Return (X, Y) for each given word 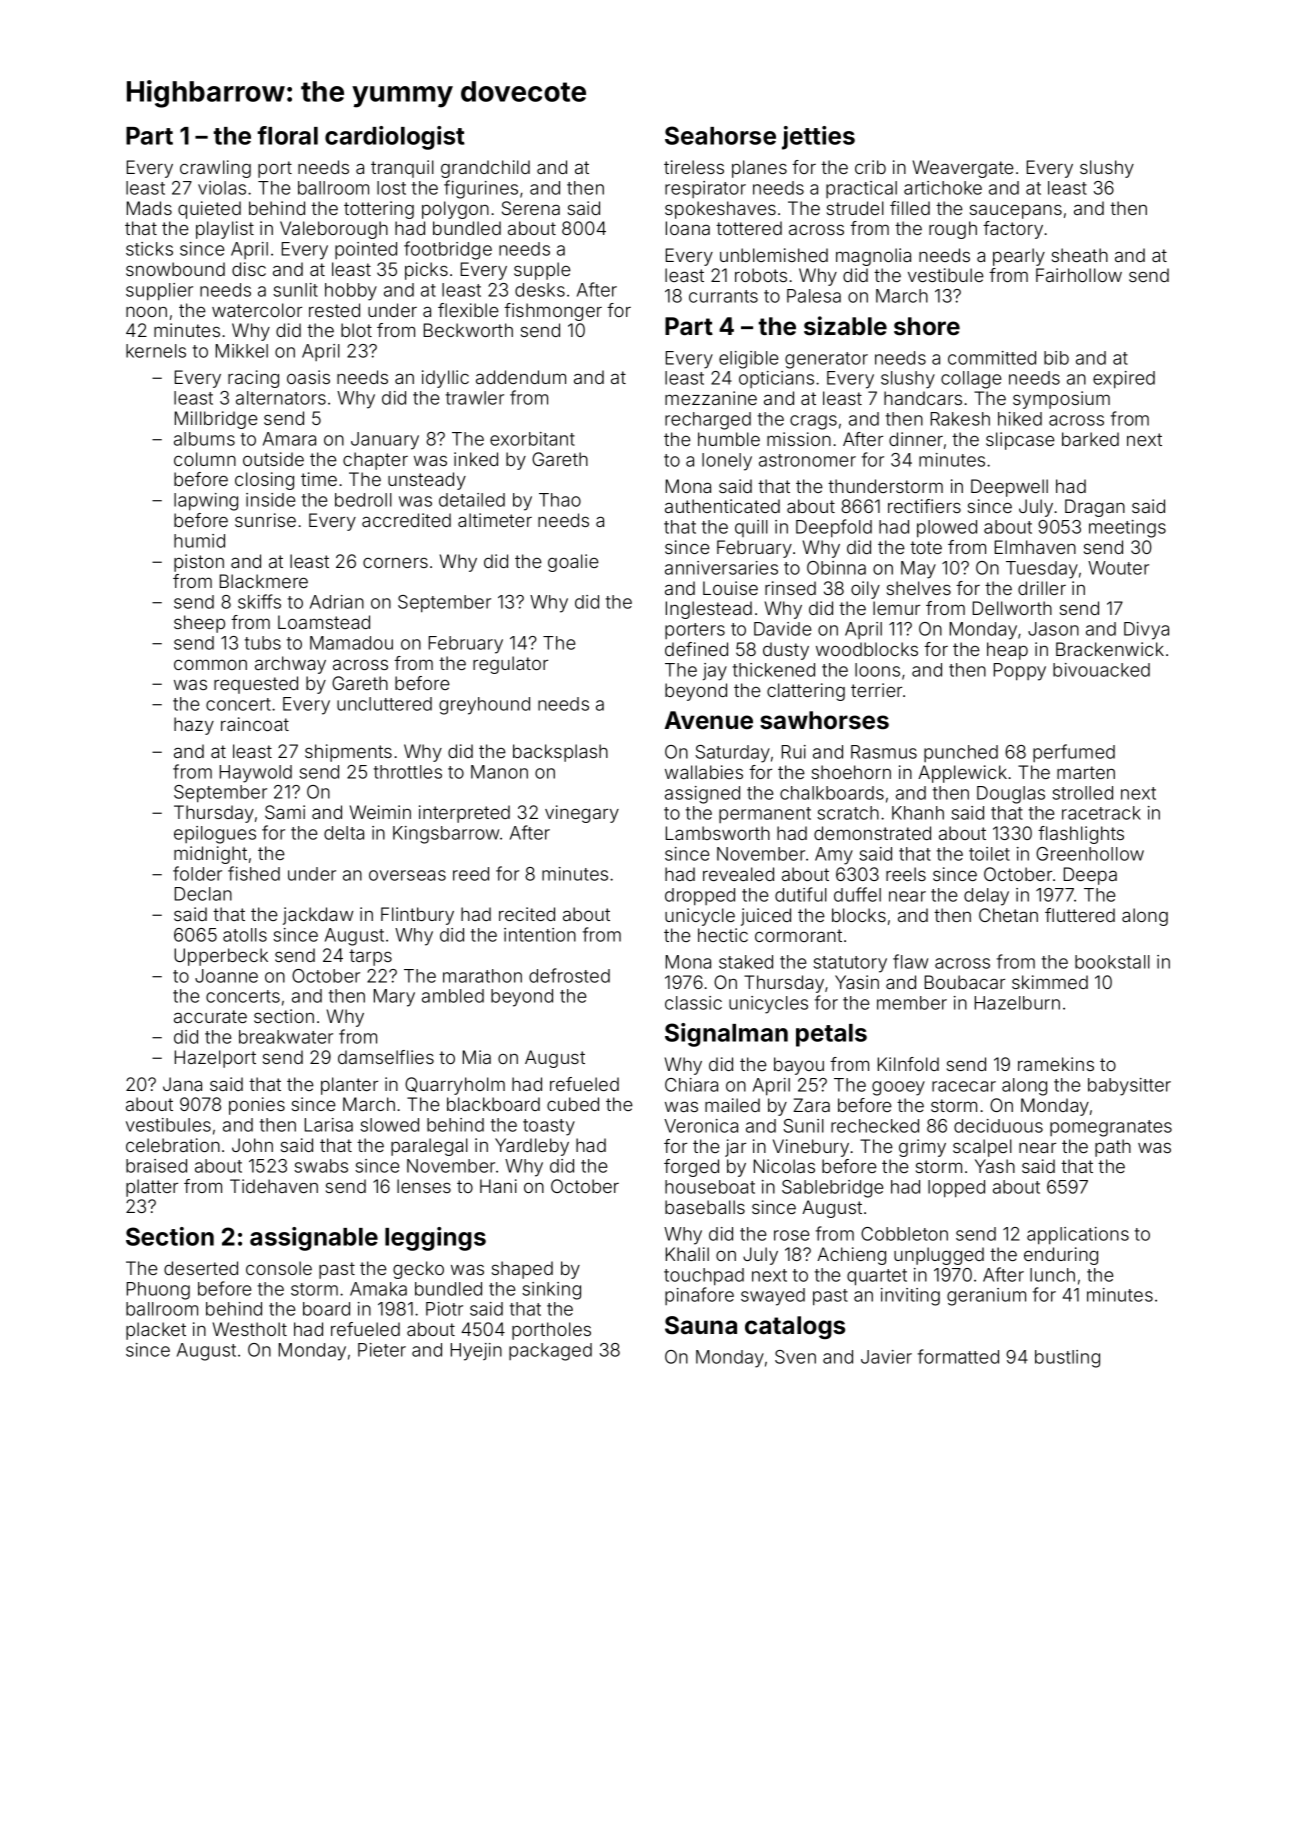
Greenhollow (1090, 854)
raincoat (255, 724)
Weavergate (963, 169)
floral (287, 135)
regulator (510, 665)
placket (156, 1331)
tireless (694, 167)
